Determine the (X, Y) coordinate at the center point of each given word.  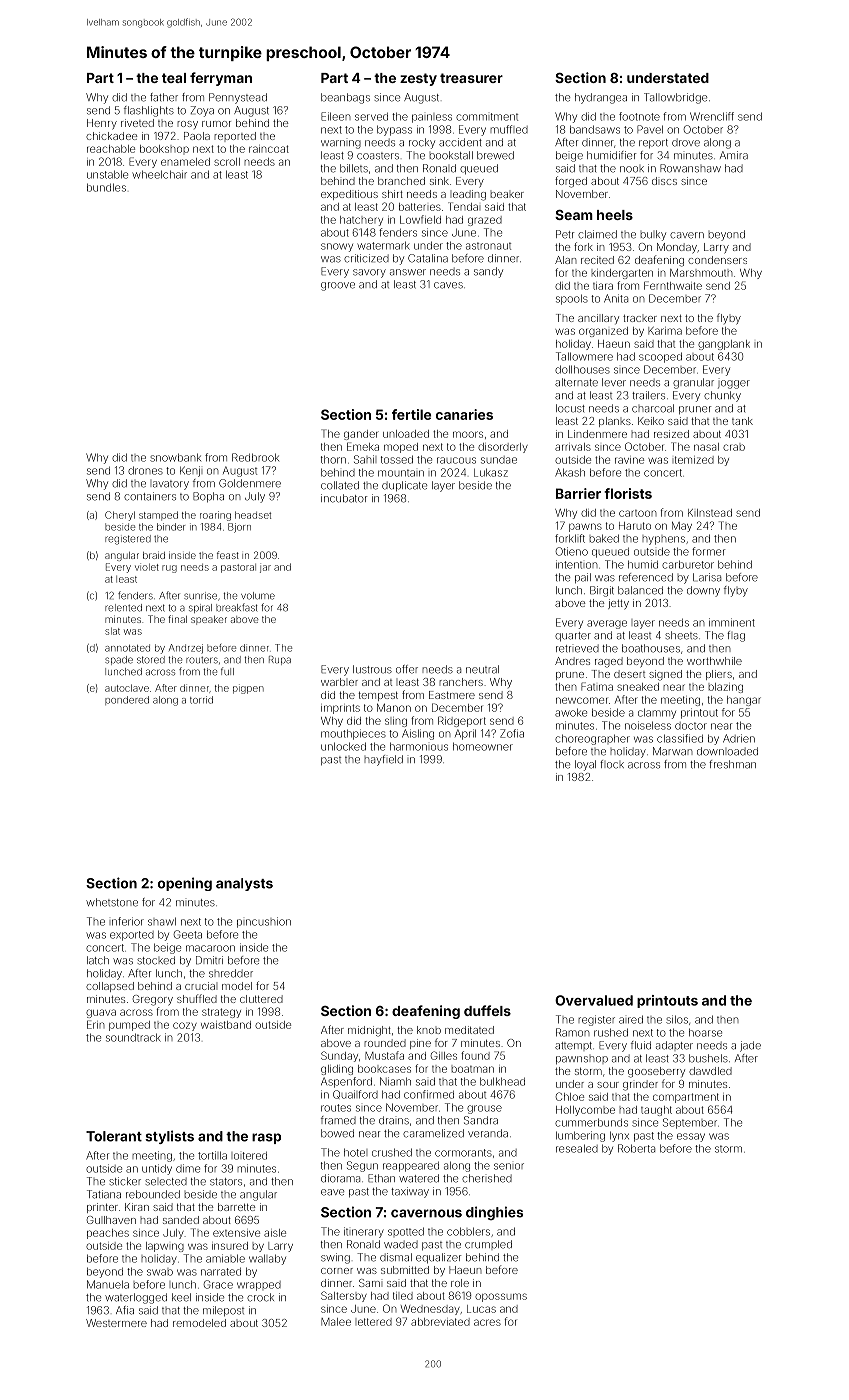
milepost (223, 1311)
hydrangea (601, 98)
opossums (501, 1297)
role (460, 1283)
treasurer (471, 78)
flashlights (149, 111)
